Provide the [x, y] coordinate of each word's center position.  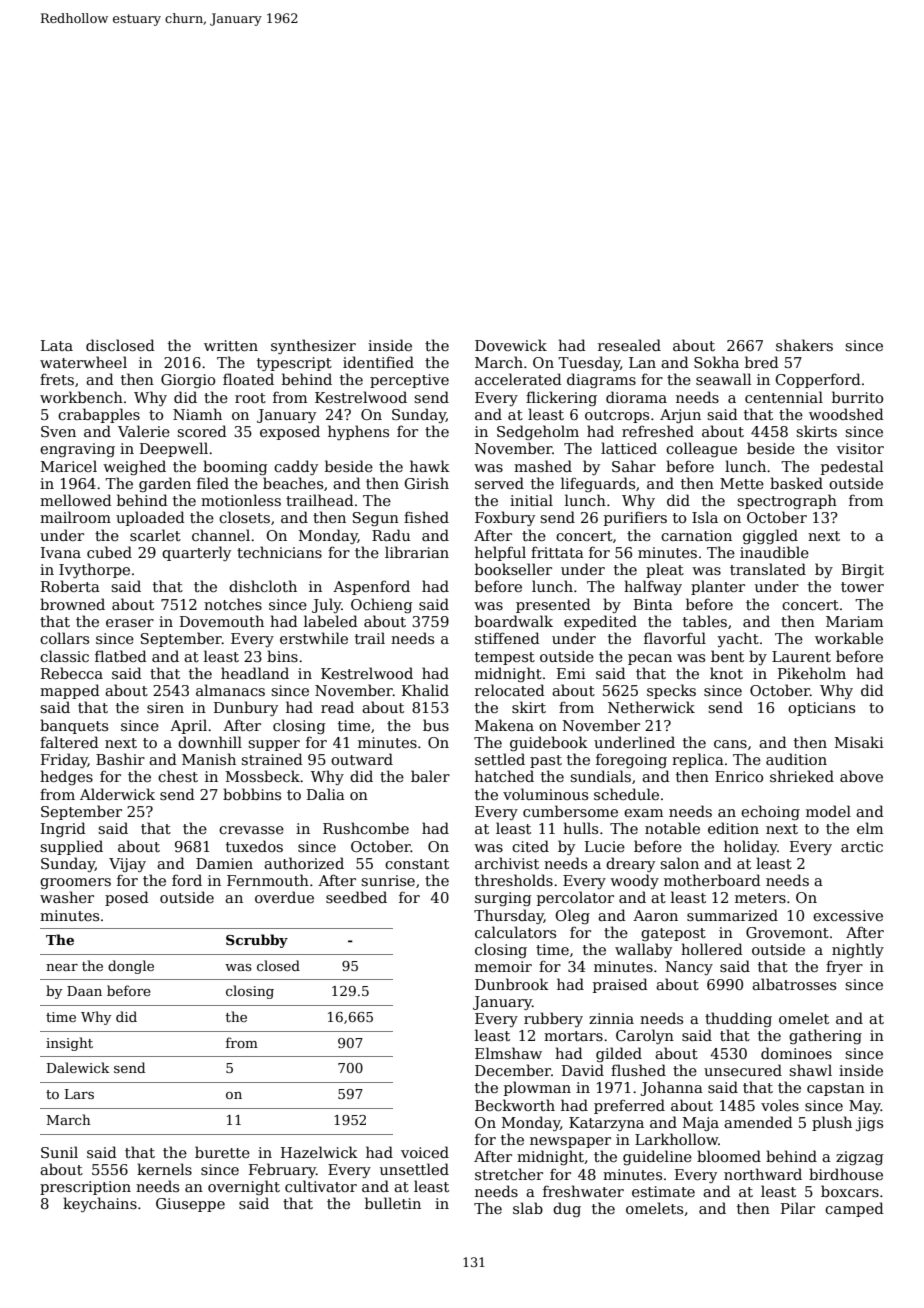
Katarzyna [606, 1124]
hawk [430, 466]
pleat [665, 570]
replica [698, 760]
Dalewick [78, 1067]
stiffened [507, 638]
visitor [860, 448]
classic [64, 656]
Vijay [127, 865]
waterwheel [83, 362]
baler [430, 776]
